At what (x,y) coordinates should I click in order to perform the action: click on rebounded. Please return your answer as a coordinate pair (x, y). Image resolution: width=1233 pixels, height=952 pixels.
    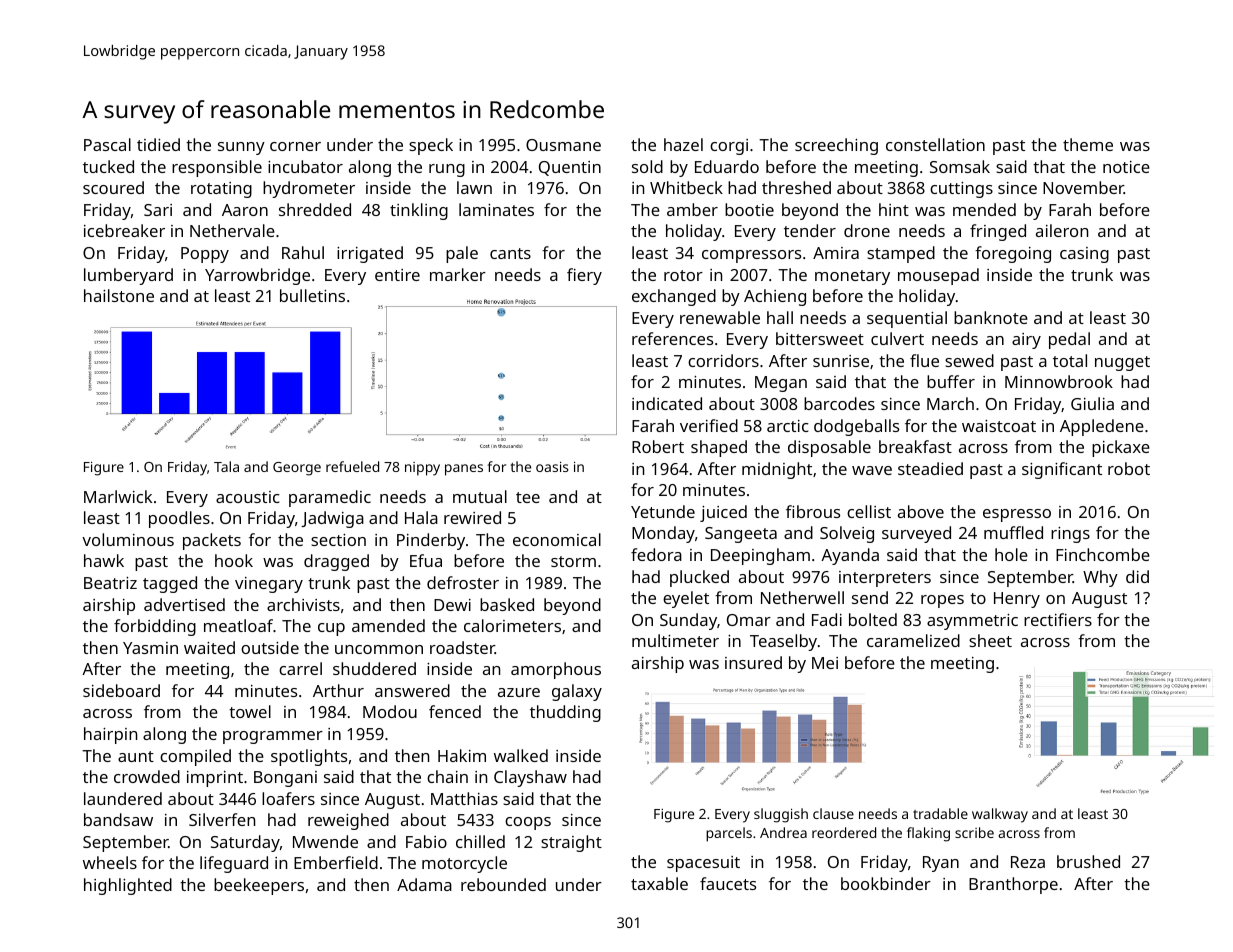
    Looking at the image, I should click on (503, 884).
